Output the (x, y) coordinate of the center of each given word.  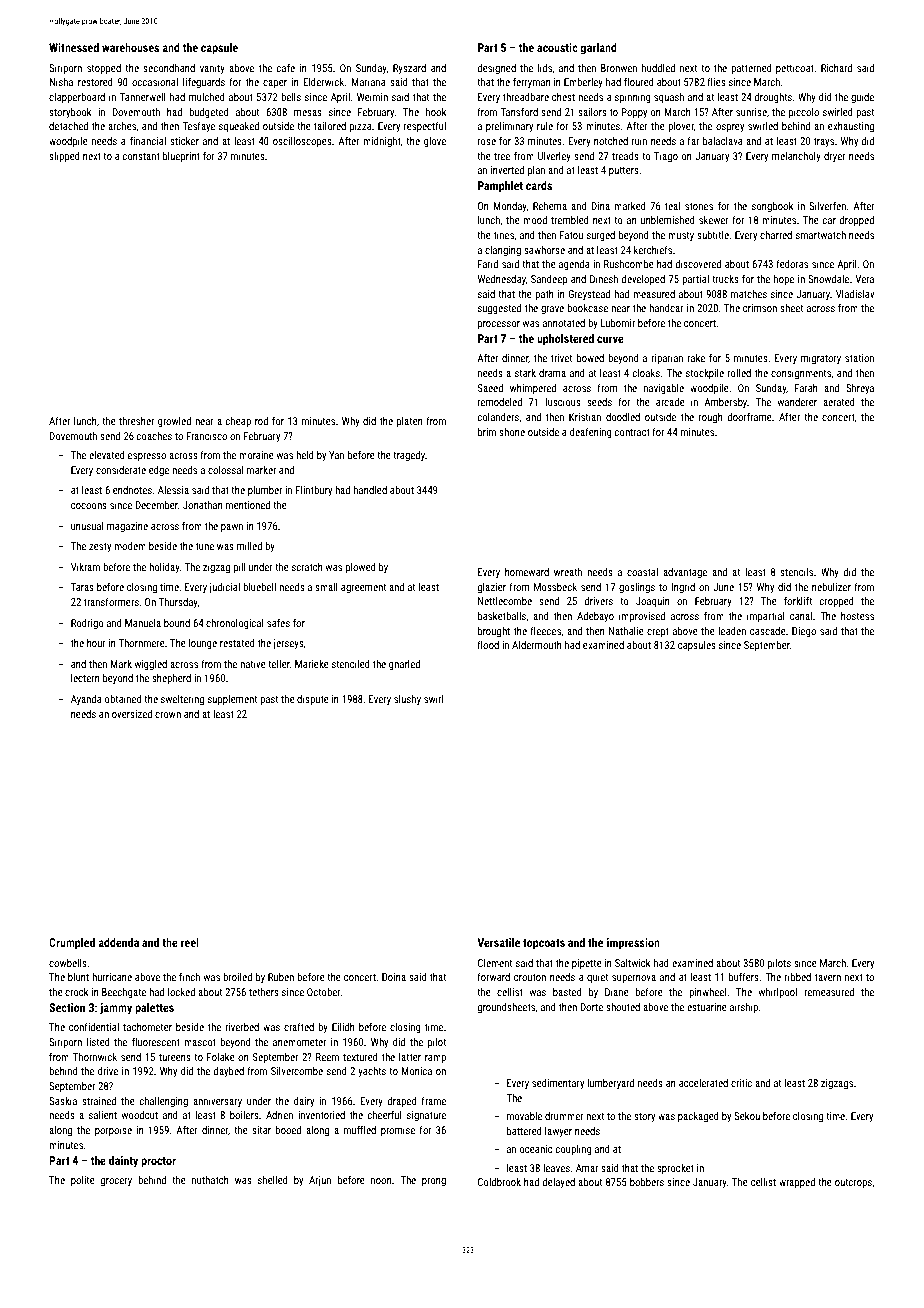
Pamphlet (500, 187)
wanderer (797, 402)
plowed (361, 568)
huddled (658, 68)
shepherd (171, 679)
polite (83, 1181)
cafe (286, 68)
